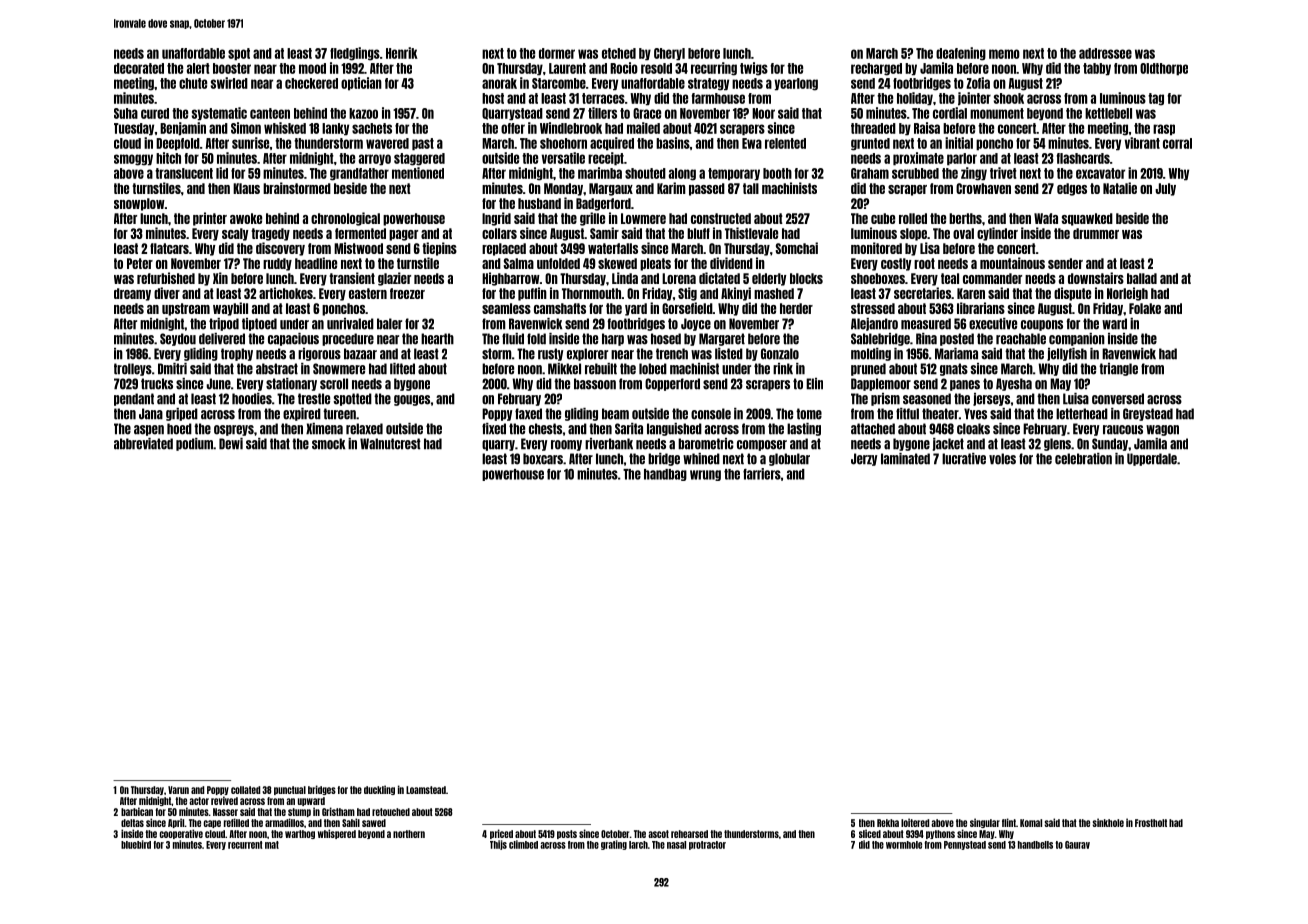 The width and height of the screenshot is (1308, 924). I want to click on seamless, so click(506, 308).
